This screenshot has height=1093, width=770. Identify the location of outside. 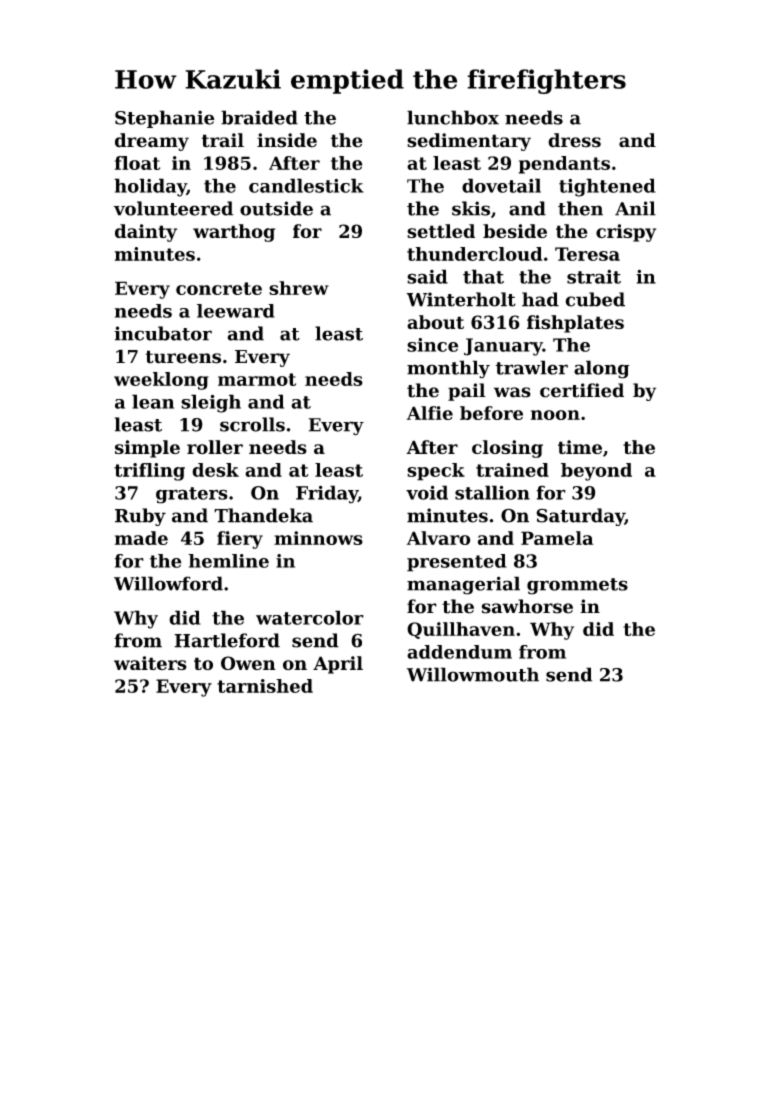
(276, 208).
